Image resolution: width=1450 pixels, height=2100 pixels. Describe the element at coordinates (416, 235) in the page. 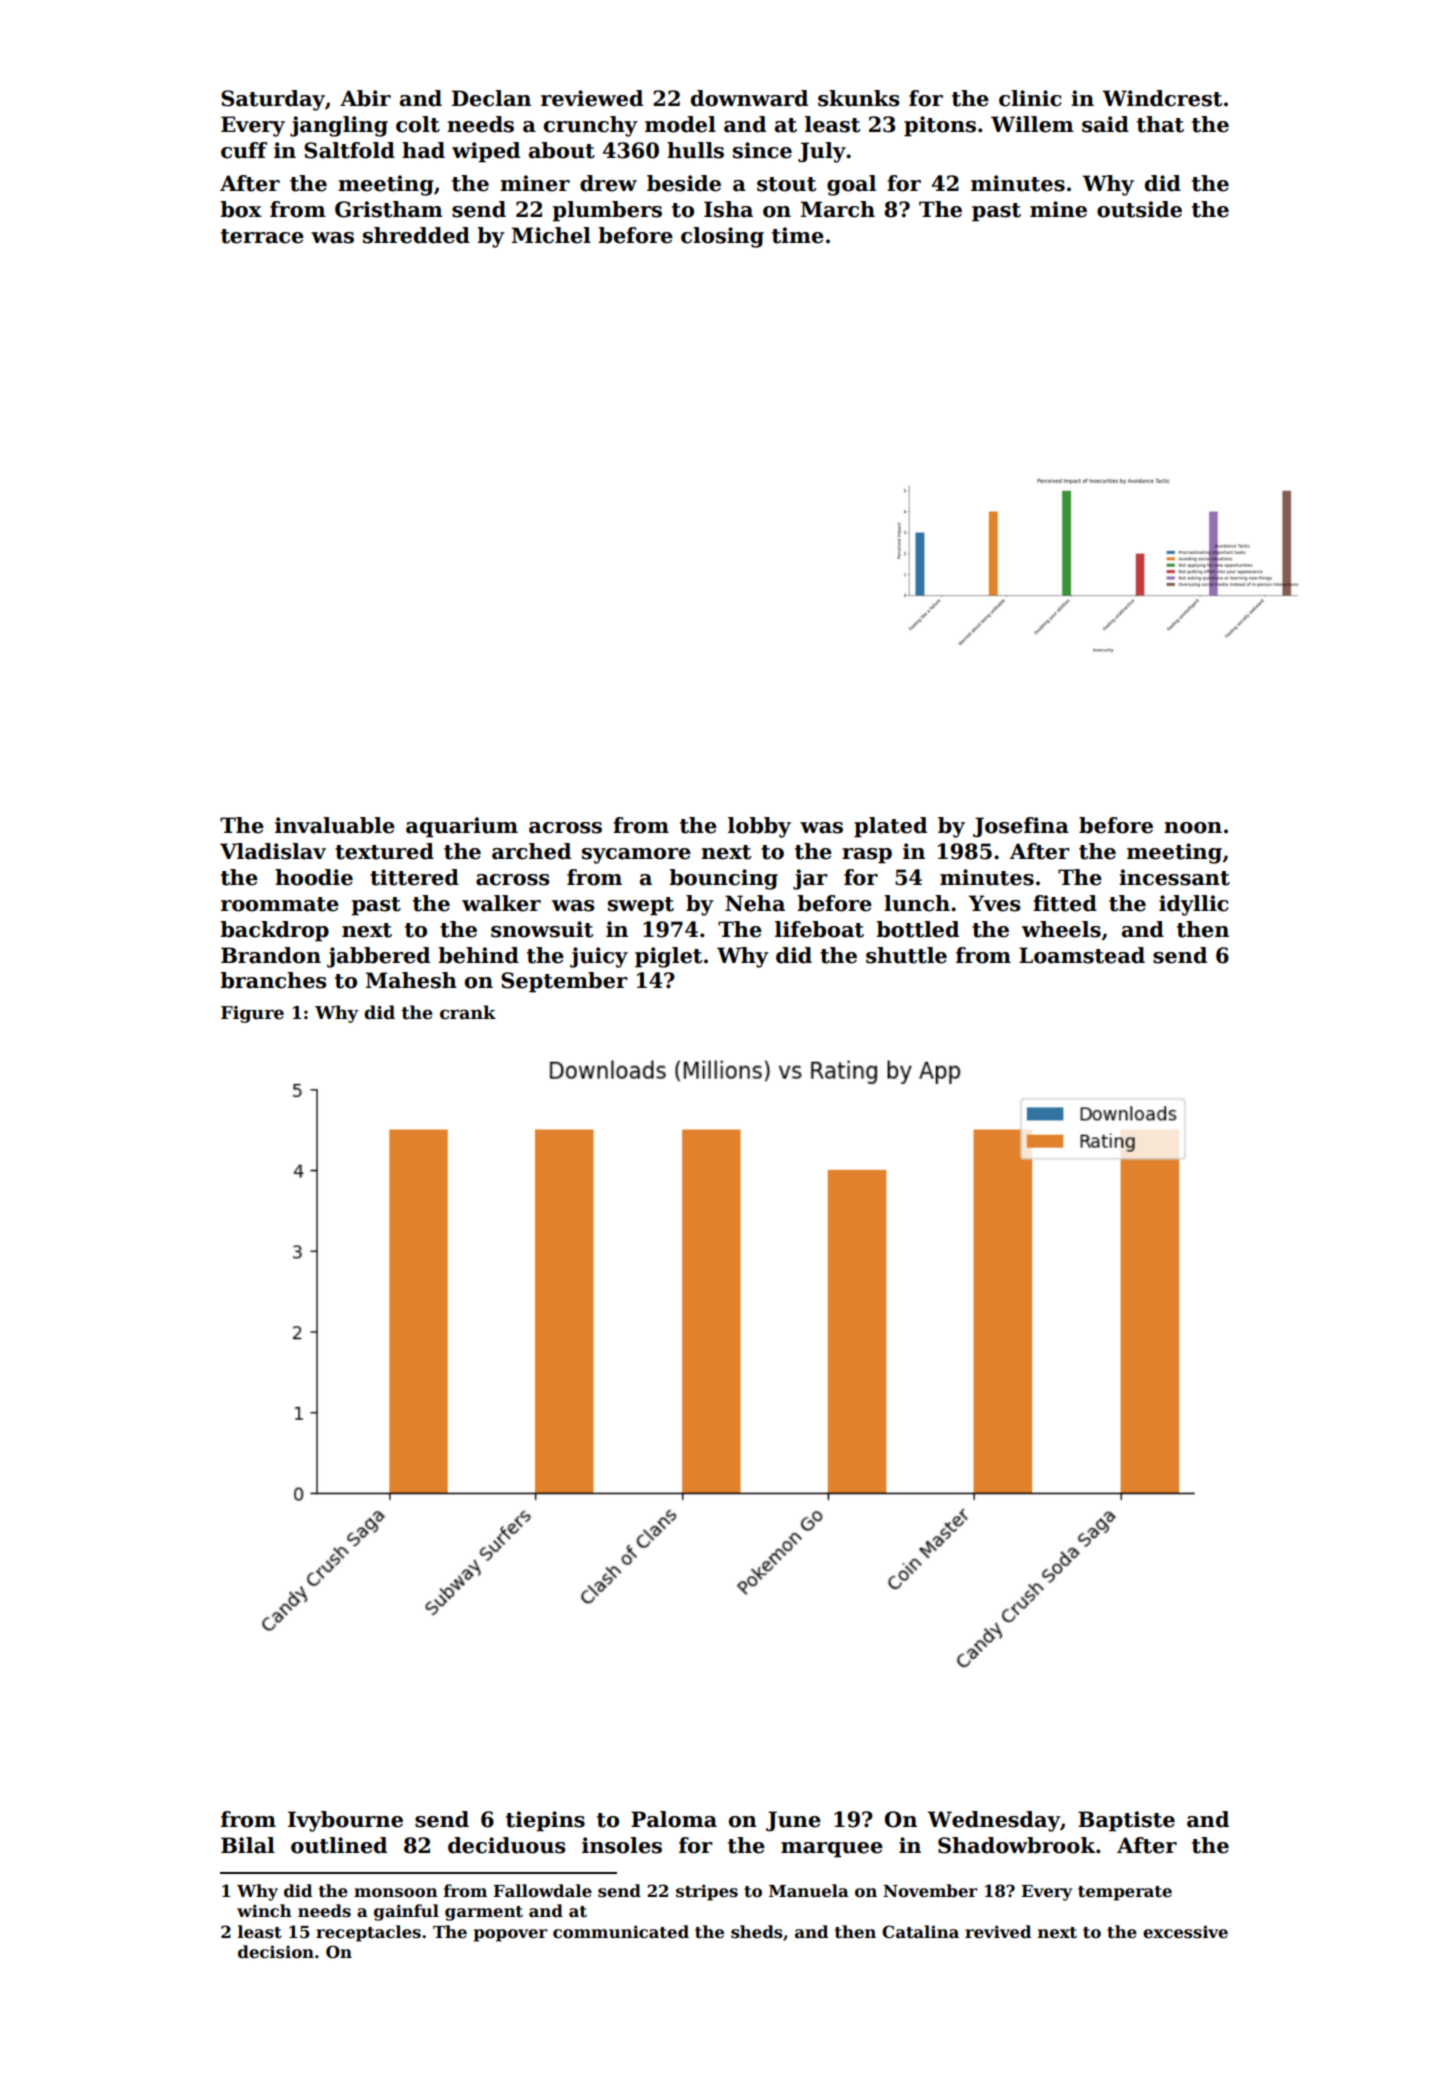

I see `shredded` at that location.
